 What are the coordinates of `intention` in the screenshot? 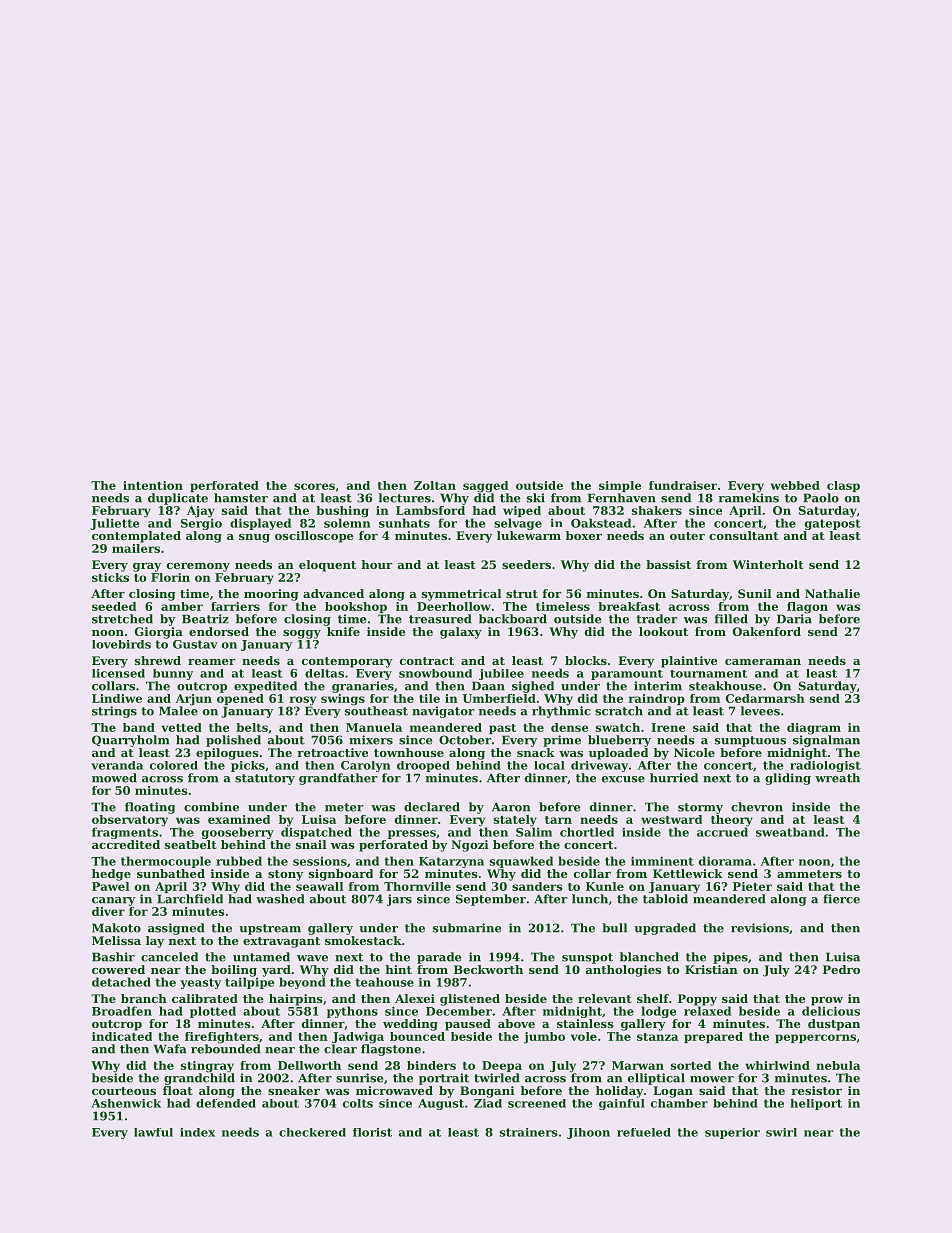 It's located at (153, 485).
